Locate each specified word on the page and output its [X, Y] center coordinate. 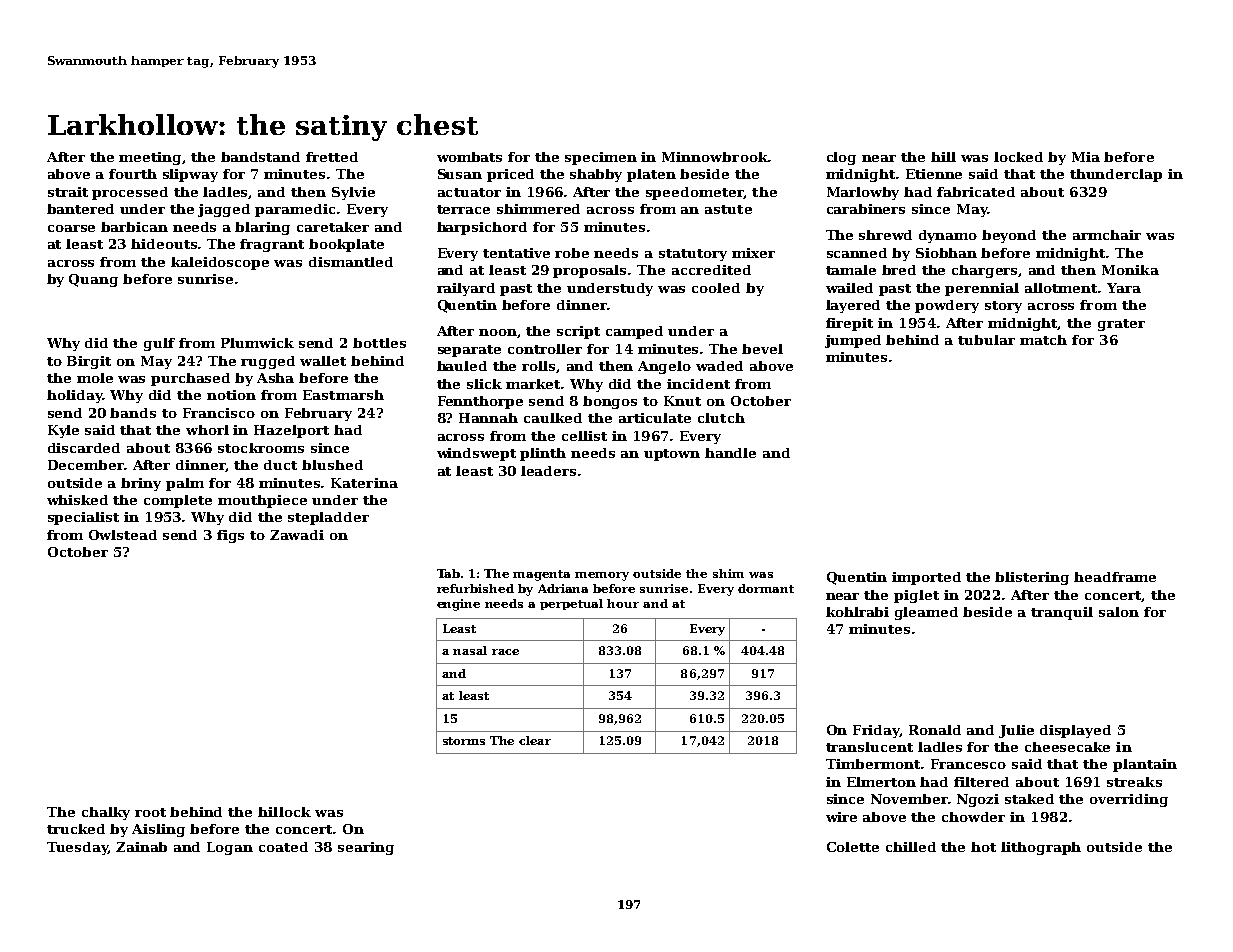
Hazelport [291, 431]
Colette [853, 847]
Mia [1086, 157]
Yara [1124, 288]
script [578, 332]
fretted [332, 157]
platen [651, 175]
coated [283, 847]
